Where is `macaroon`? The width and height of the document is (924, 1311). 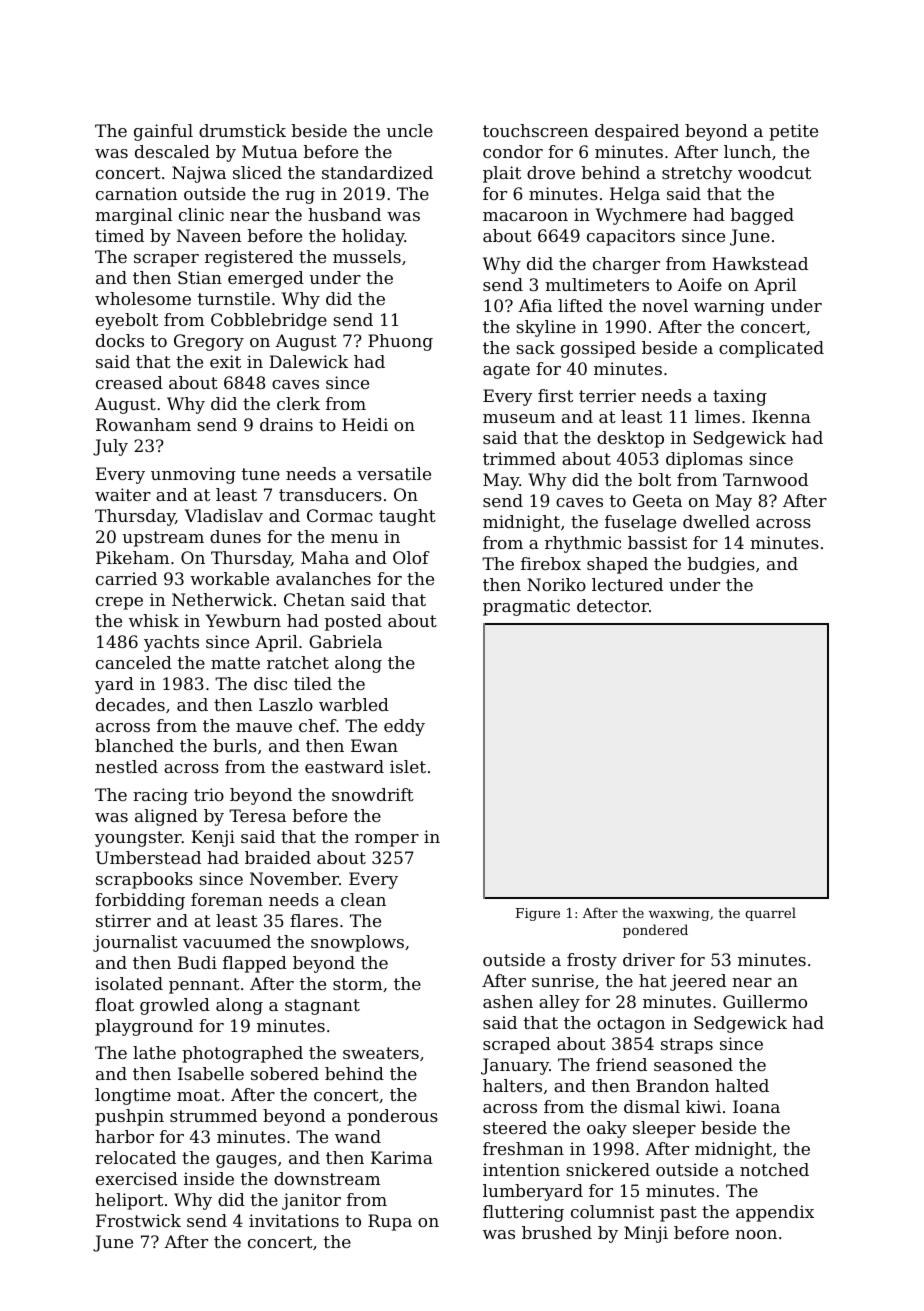 macaroon is located at coordinates (525, 216).
